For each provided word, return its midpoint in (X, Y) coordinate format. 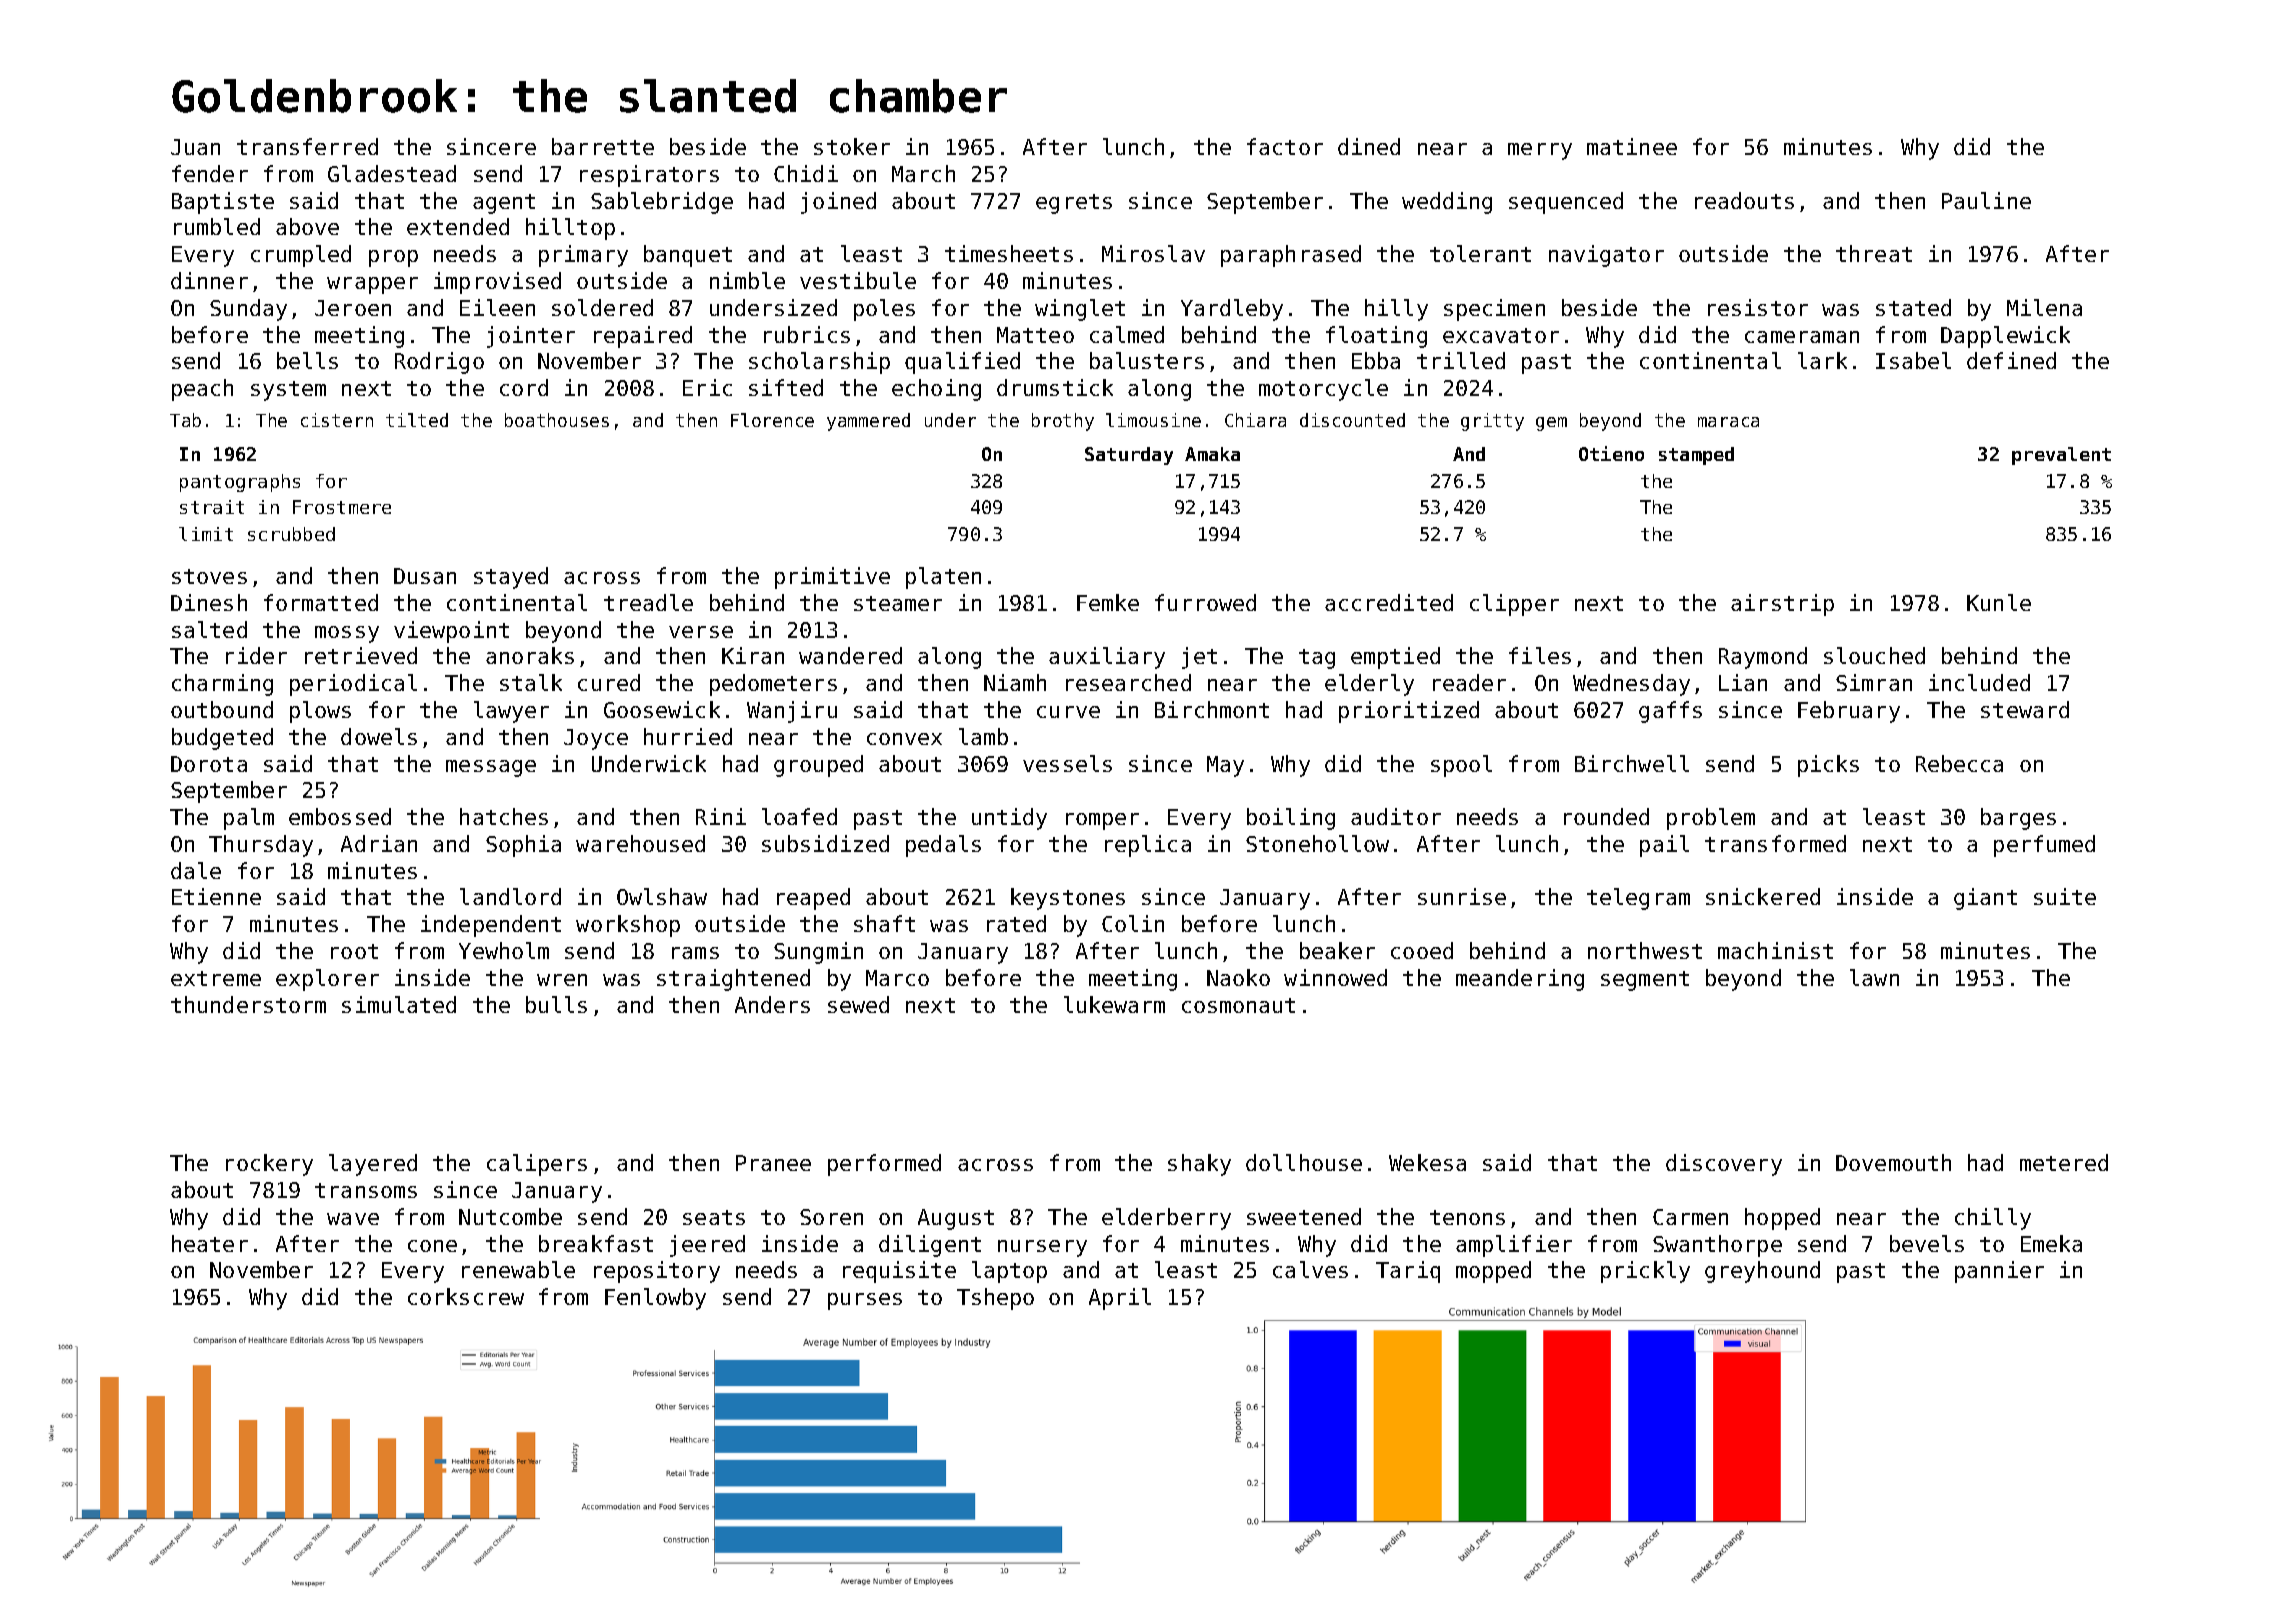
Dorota (209, 764)
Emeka (2051, 1243)
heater (210, 1243)
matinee (1632, 146)
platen (943, 578)
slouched (1874, 655)
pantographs (240, 483)
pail (1664, 846)
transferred (307, 146)
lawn (1874, 977)
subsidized (825, 843)
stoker (852, 146)
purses (865, 1301)
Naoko (1238, 977)
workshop (628, 926)
